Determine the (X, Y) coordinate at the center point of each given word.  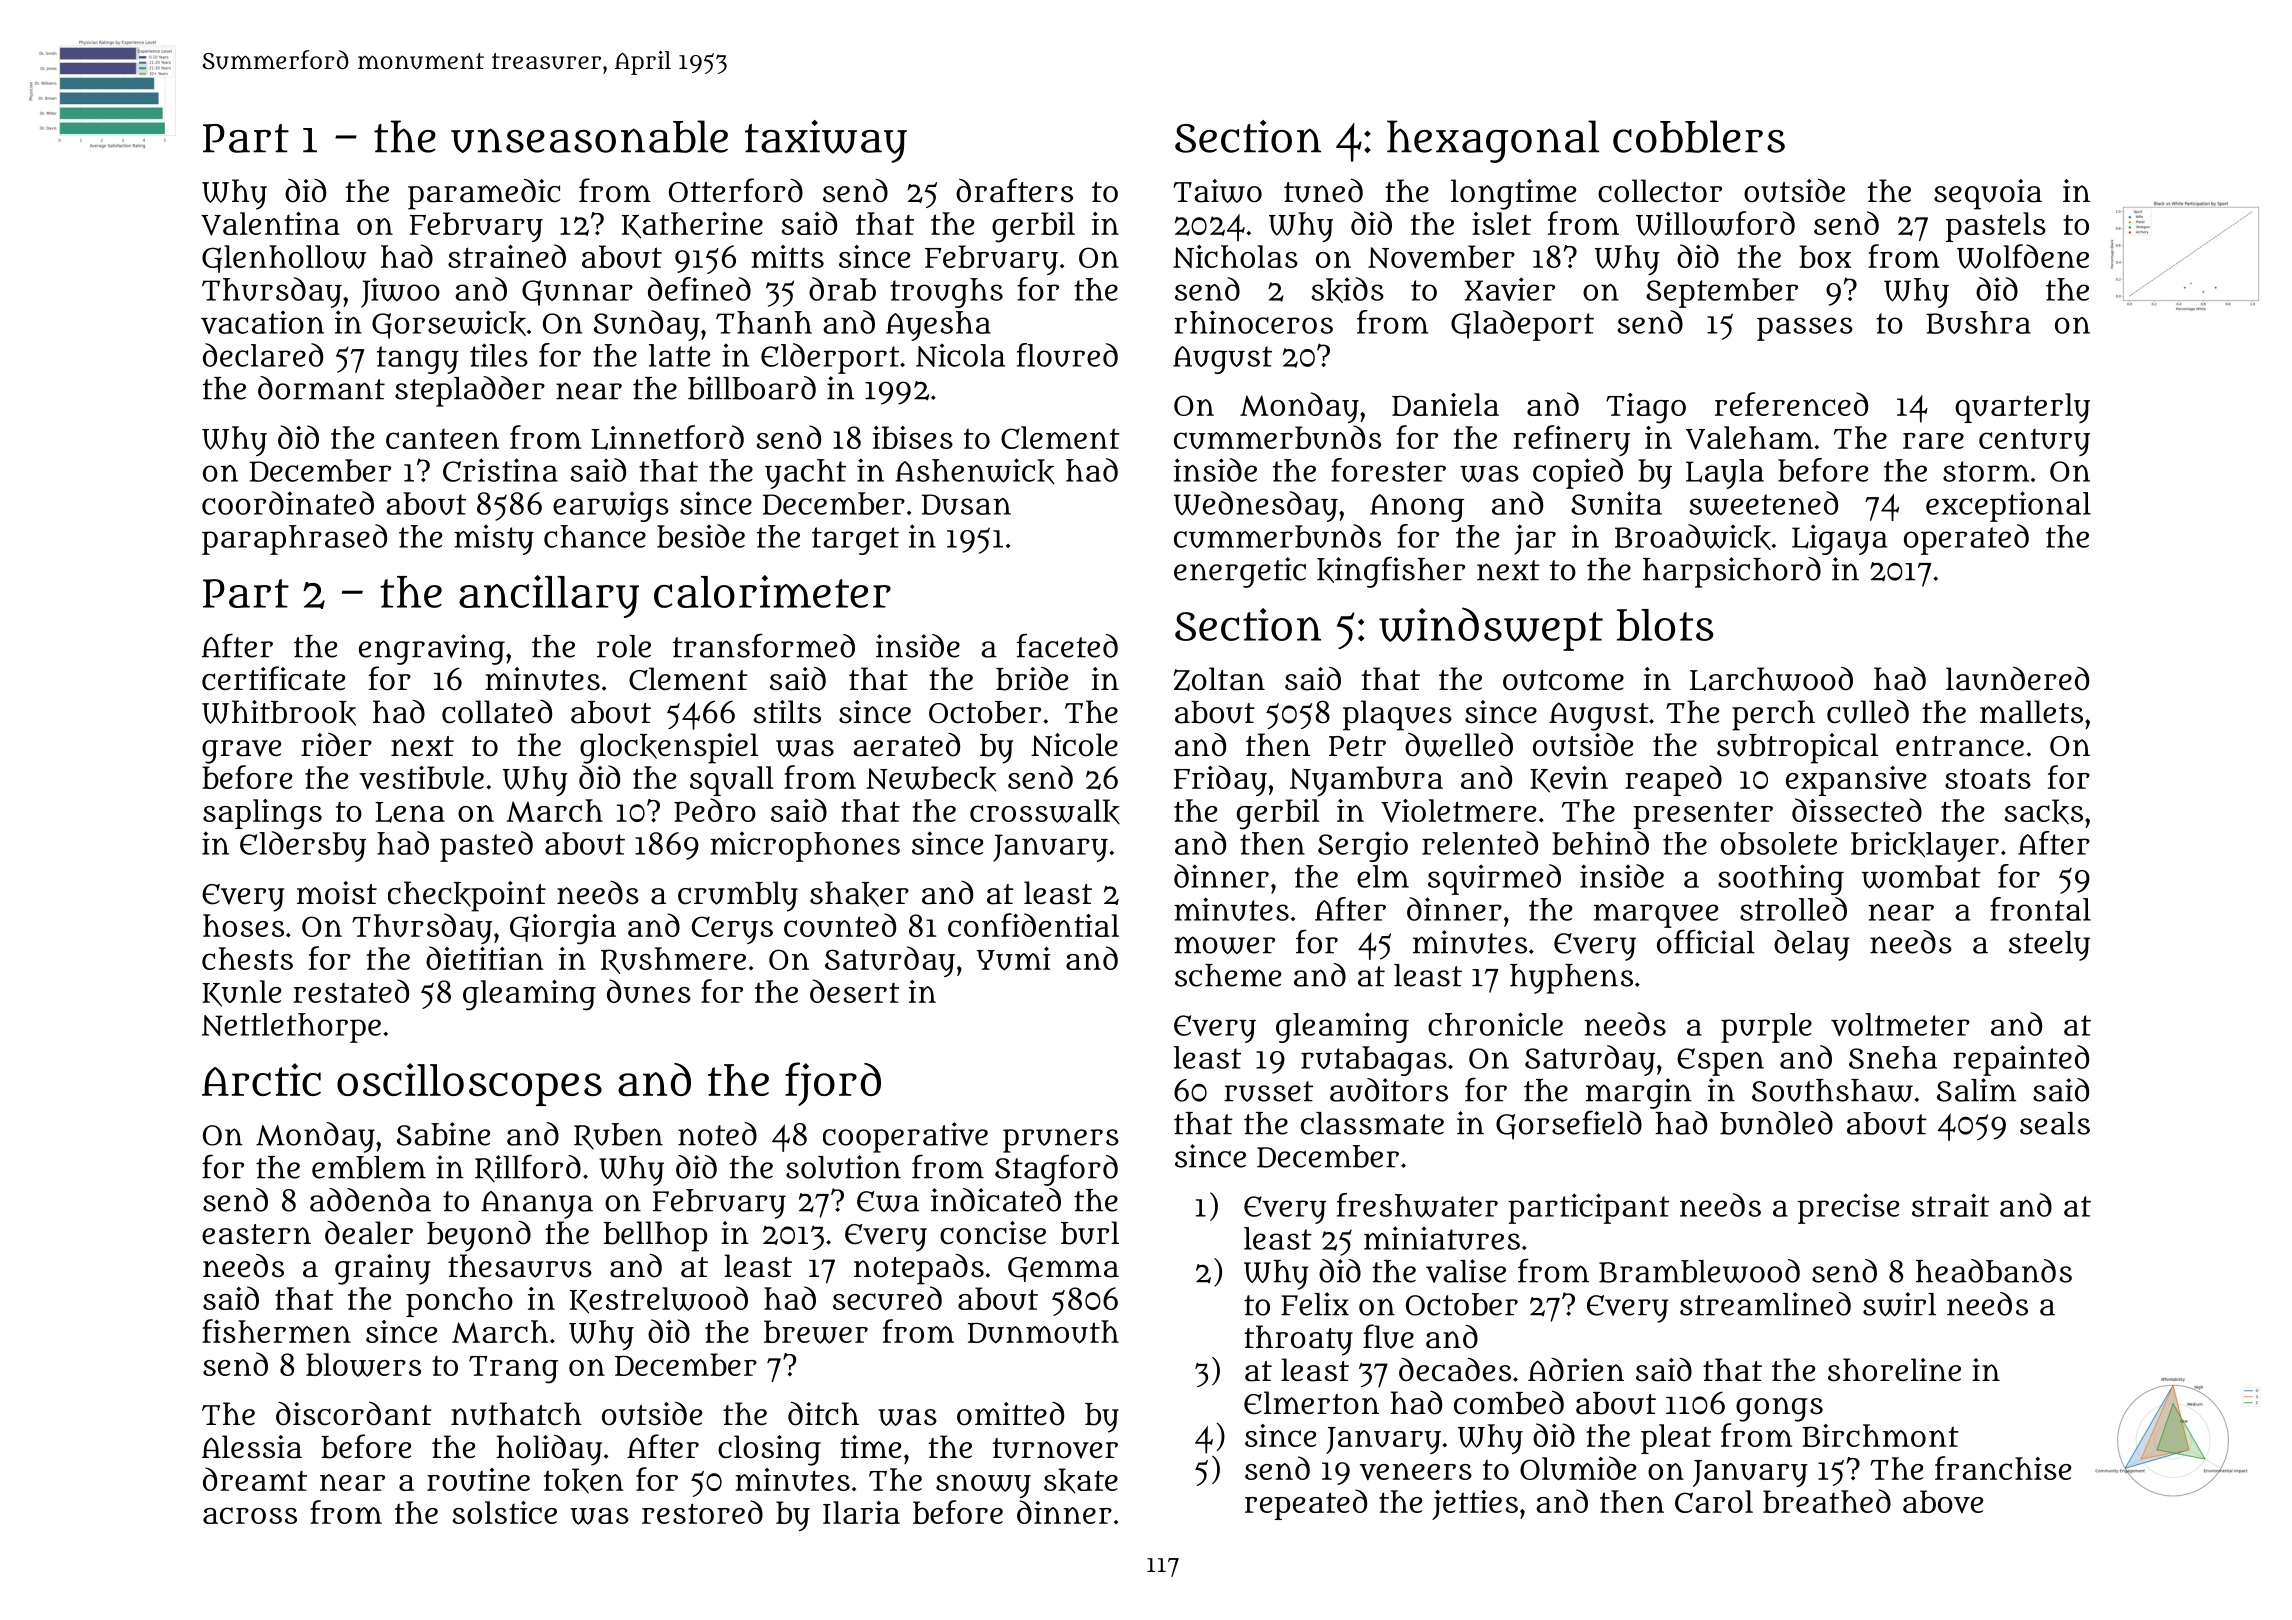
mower (1224, 945)
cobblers (1699, 136)
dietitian (484, 958)
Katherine (692, 225)
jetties (1475, 1505)
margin (1639, 1093)
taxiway (826, 141)
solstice (504, 1512)
